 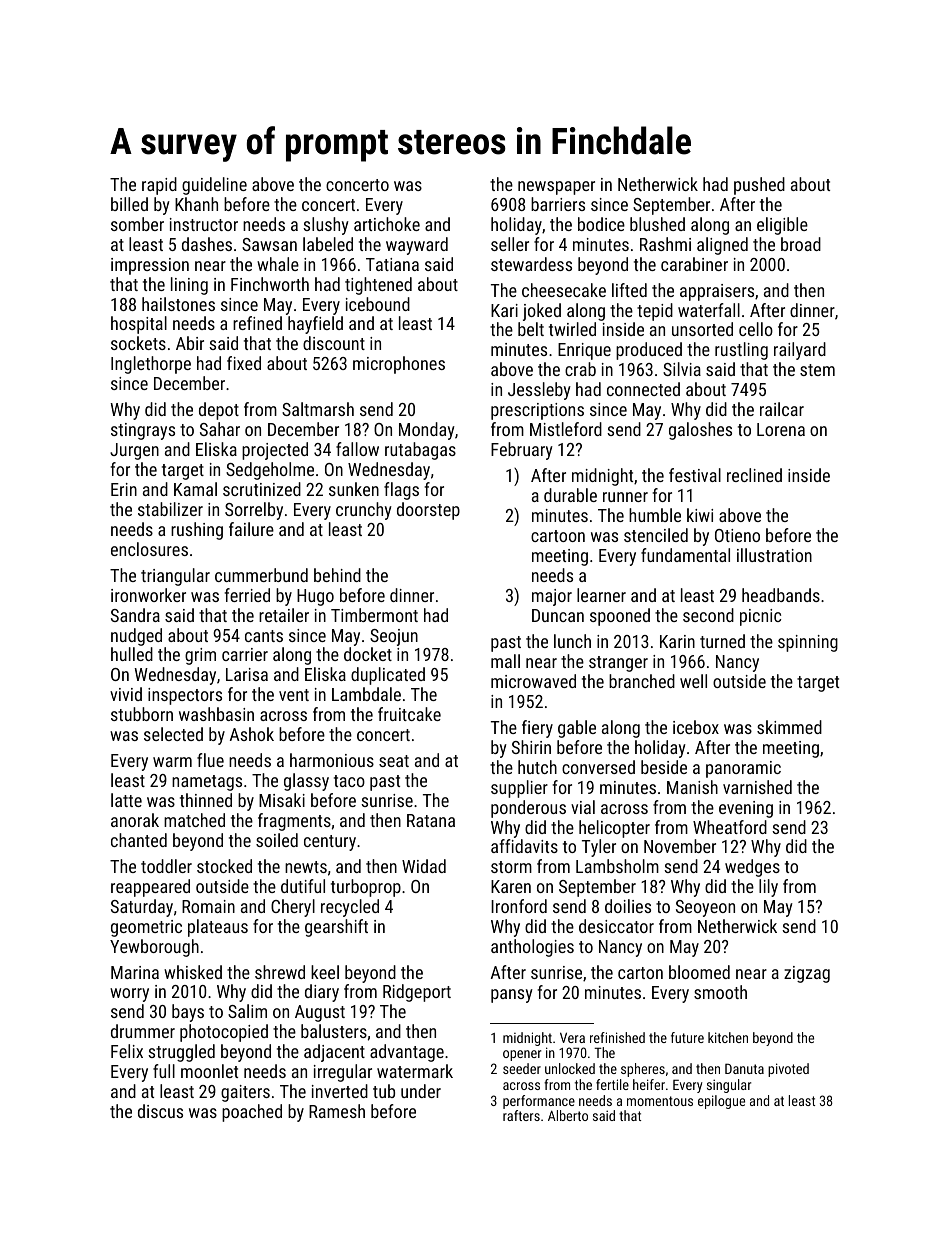 I want to click on Ramesh, so click(x=337, y=1111).
